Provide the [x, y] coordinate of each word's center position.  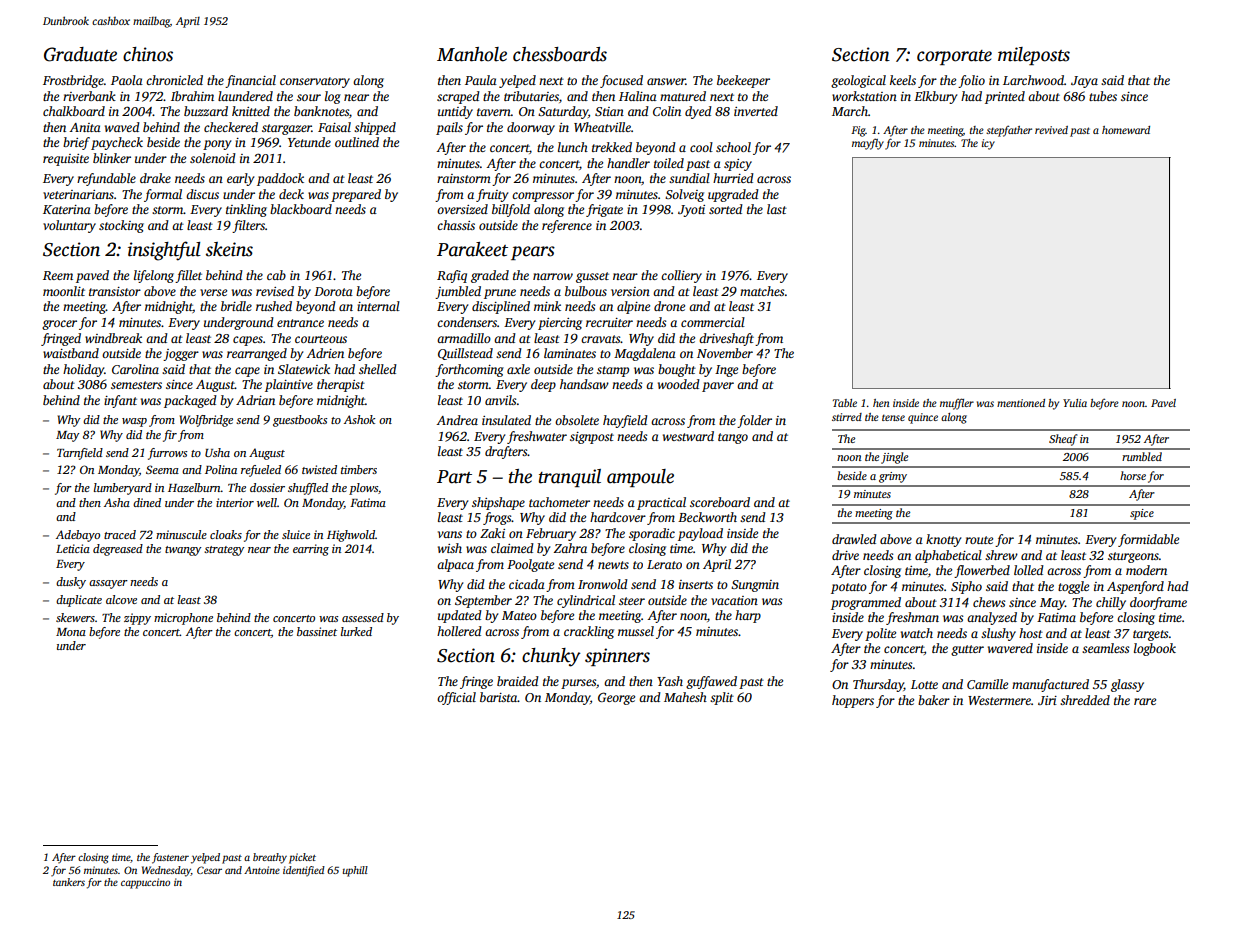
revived [1051, 130]
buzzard [206, 111]
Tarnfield [80, 454]
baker [934, 700]
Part [454, 477]
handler [628, 163]
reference [567, 226]
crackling [589, 632]
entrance [300, 323]
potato [849, 588]
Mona [71, 632]
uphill [355, 871]
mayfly [868, 144]
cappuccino [145, 883]
